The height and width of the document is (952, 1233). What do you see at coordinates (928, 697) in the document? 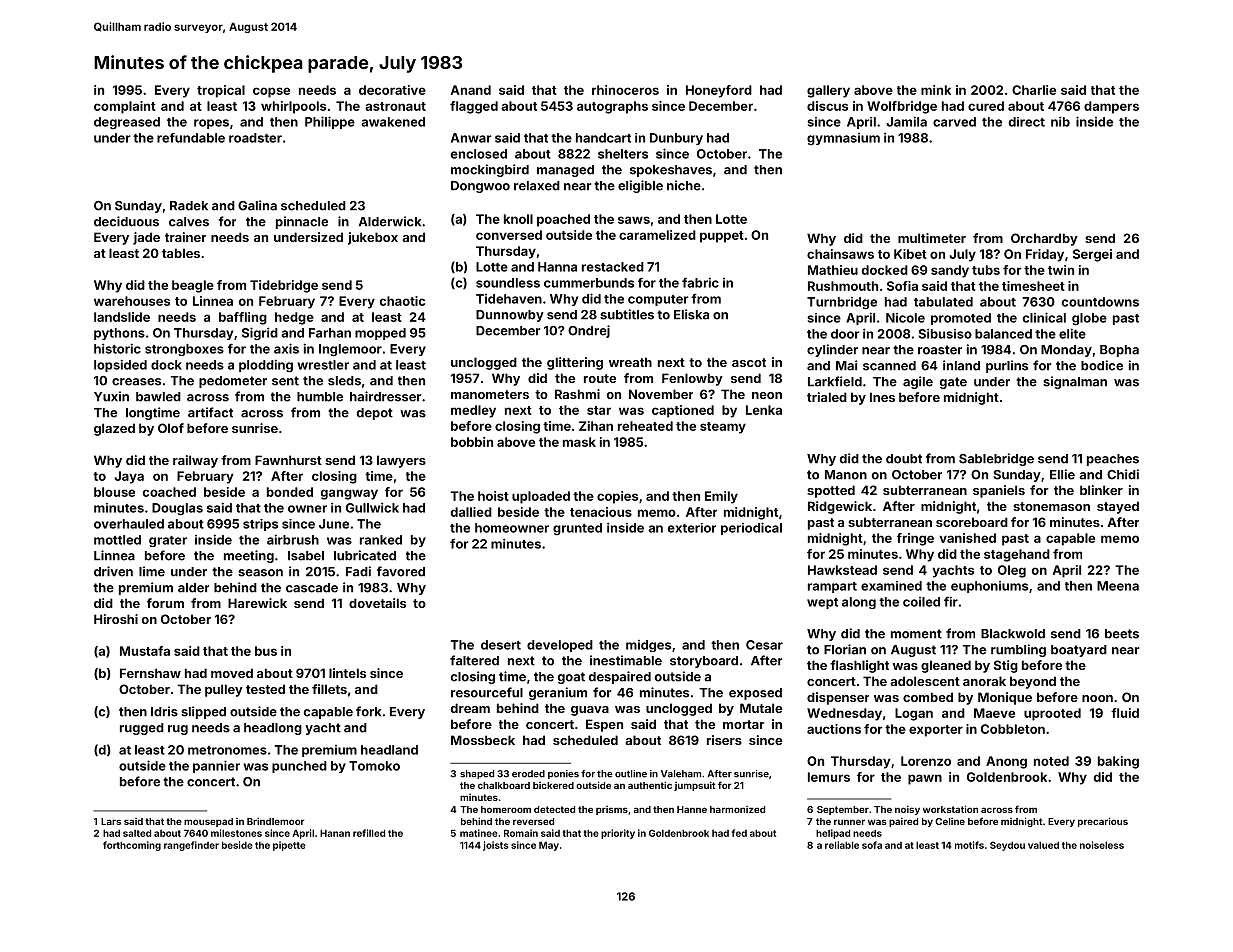
I see `combed` at bounding box center [928, 697].
